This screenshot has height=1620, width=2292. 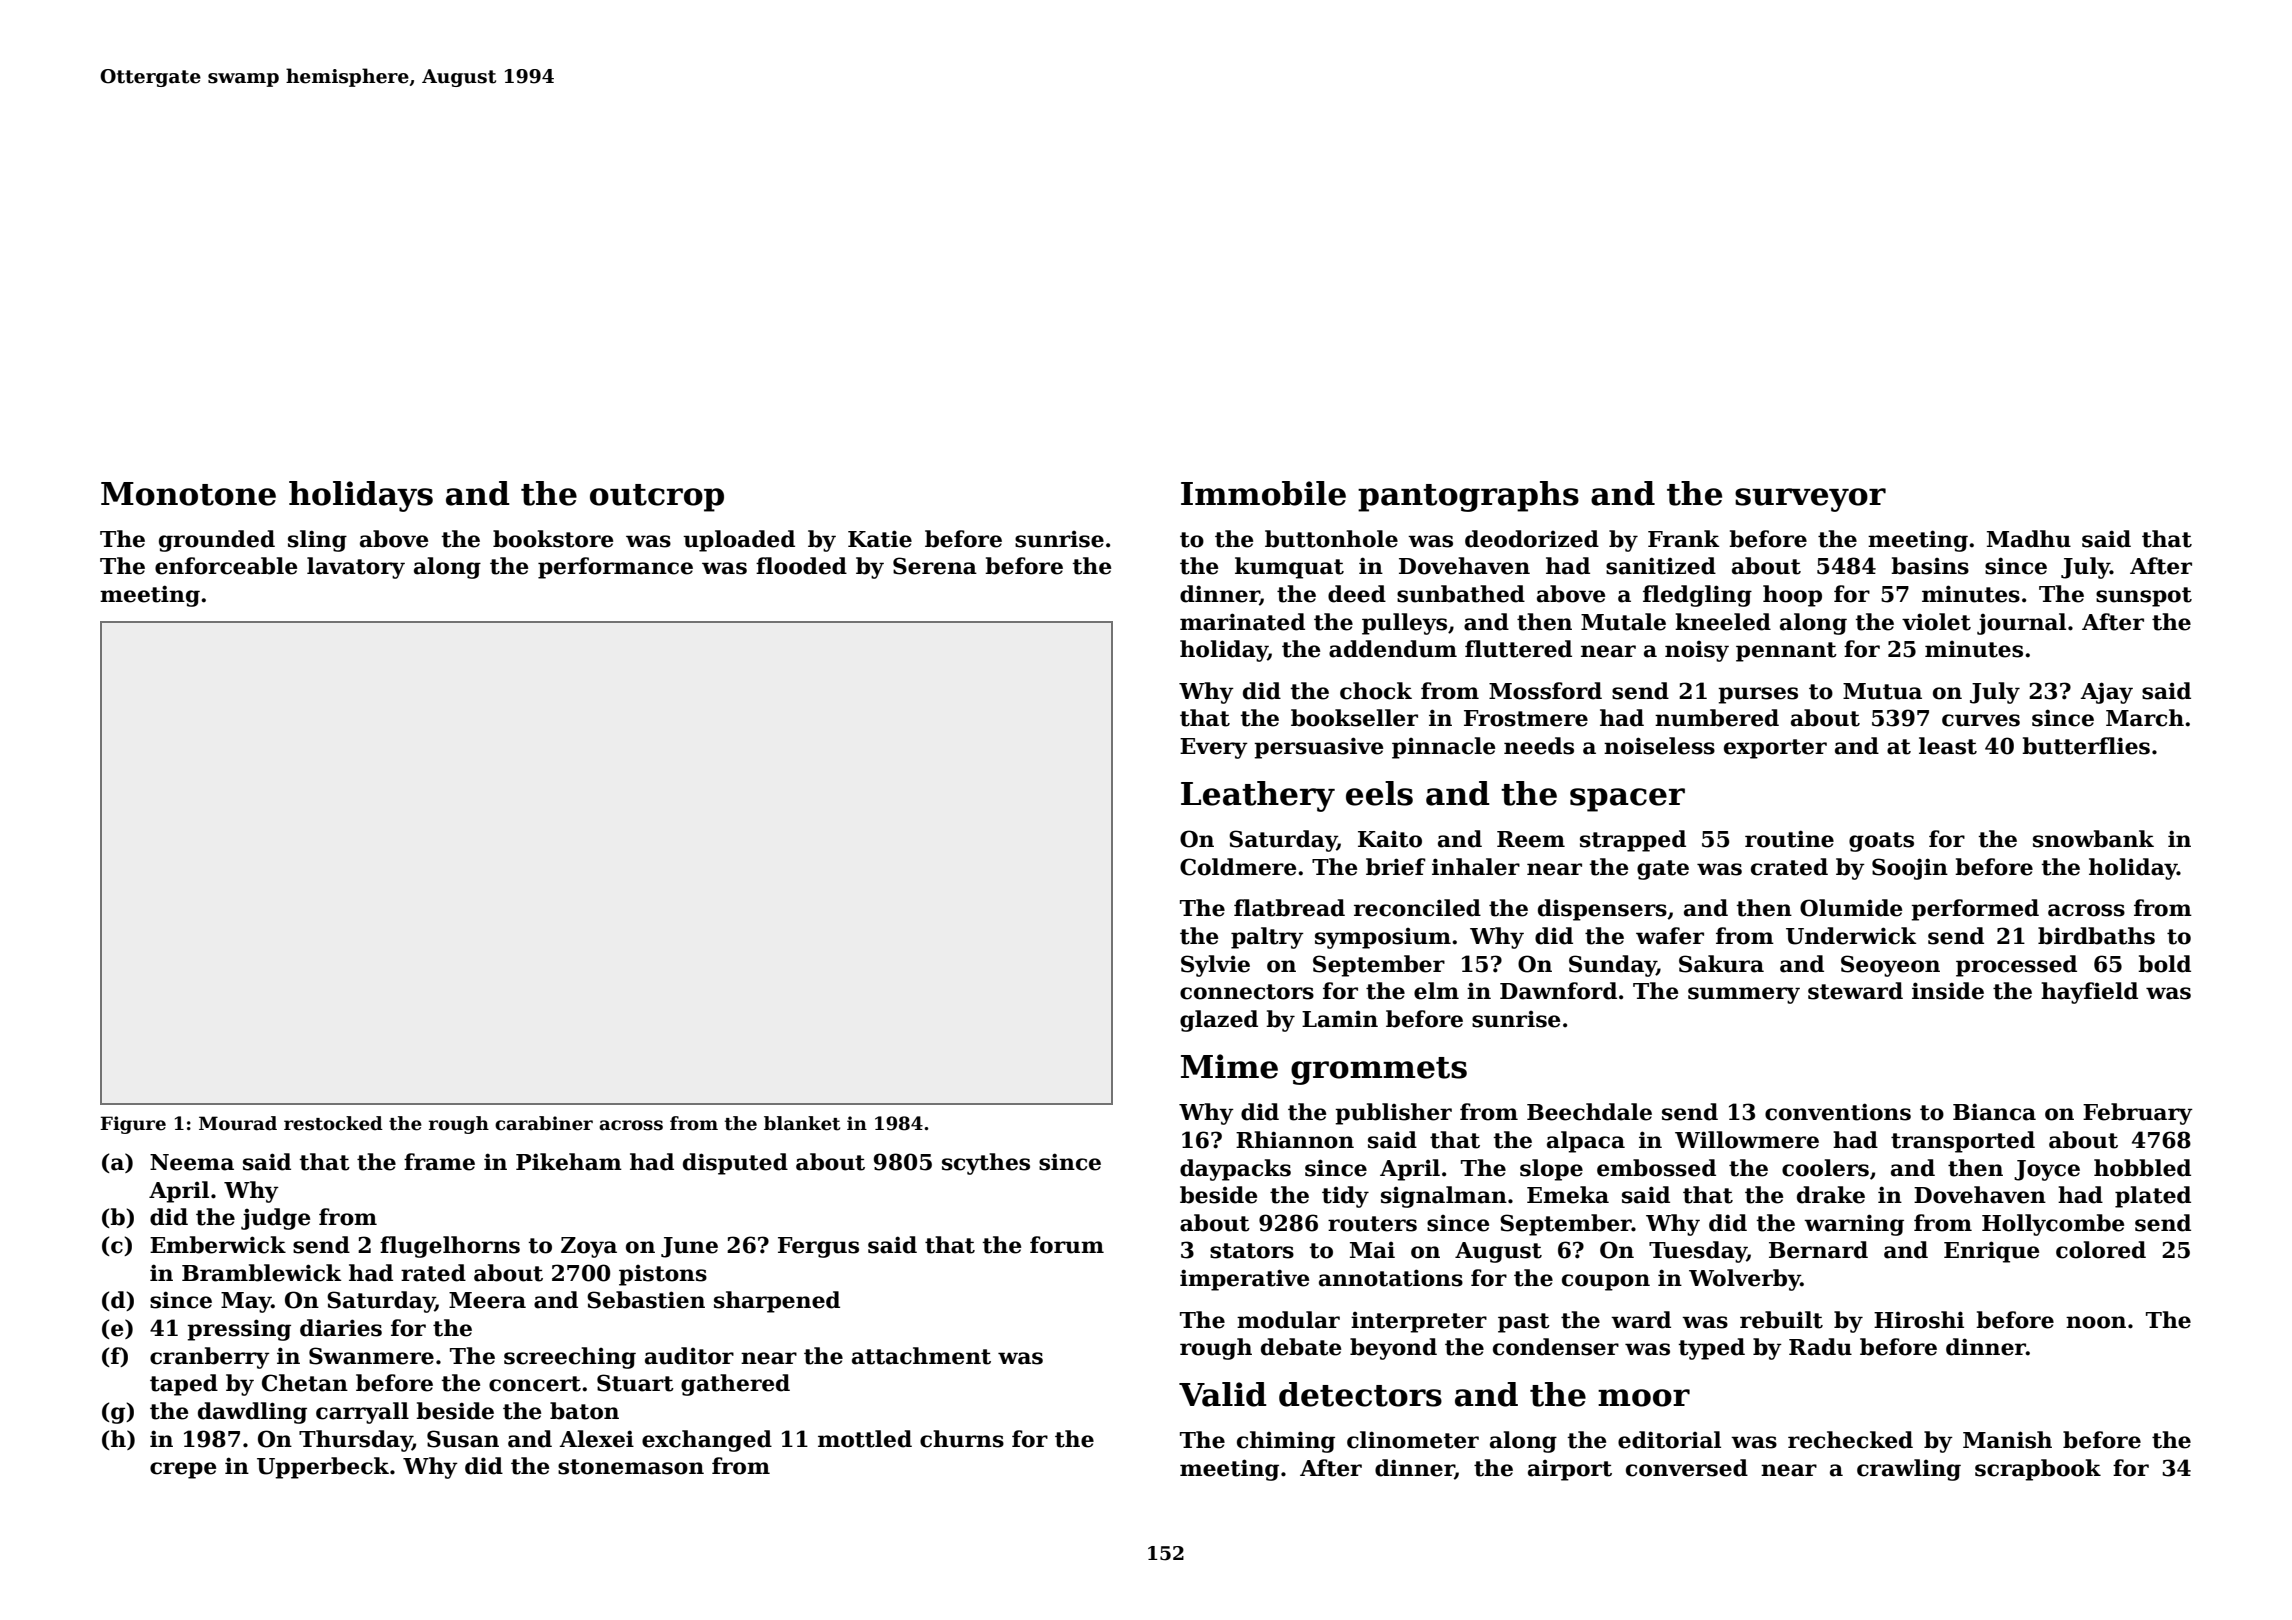 I want to click on Mime, so click(x=1229, y=1066).
